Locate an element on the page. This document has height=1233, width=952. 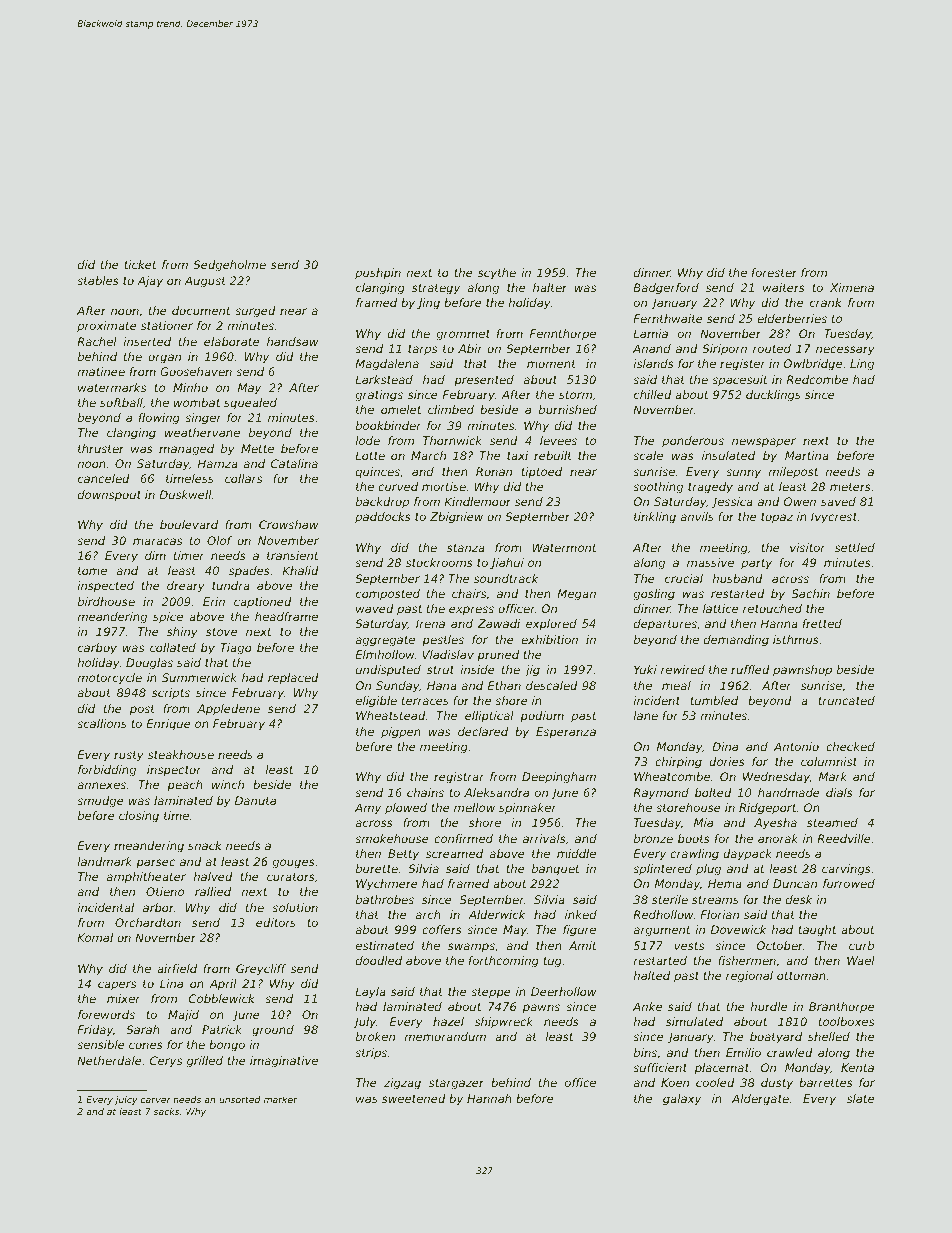
Appledene is located at coordinates (228, 710).
